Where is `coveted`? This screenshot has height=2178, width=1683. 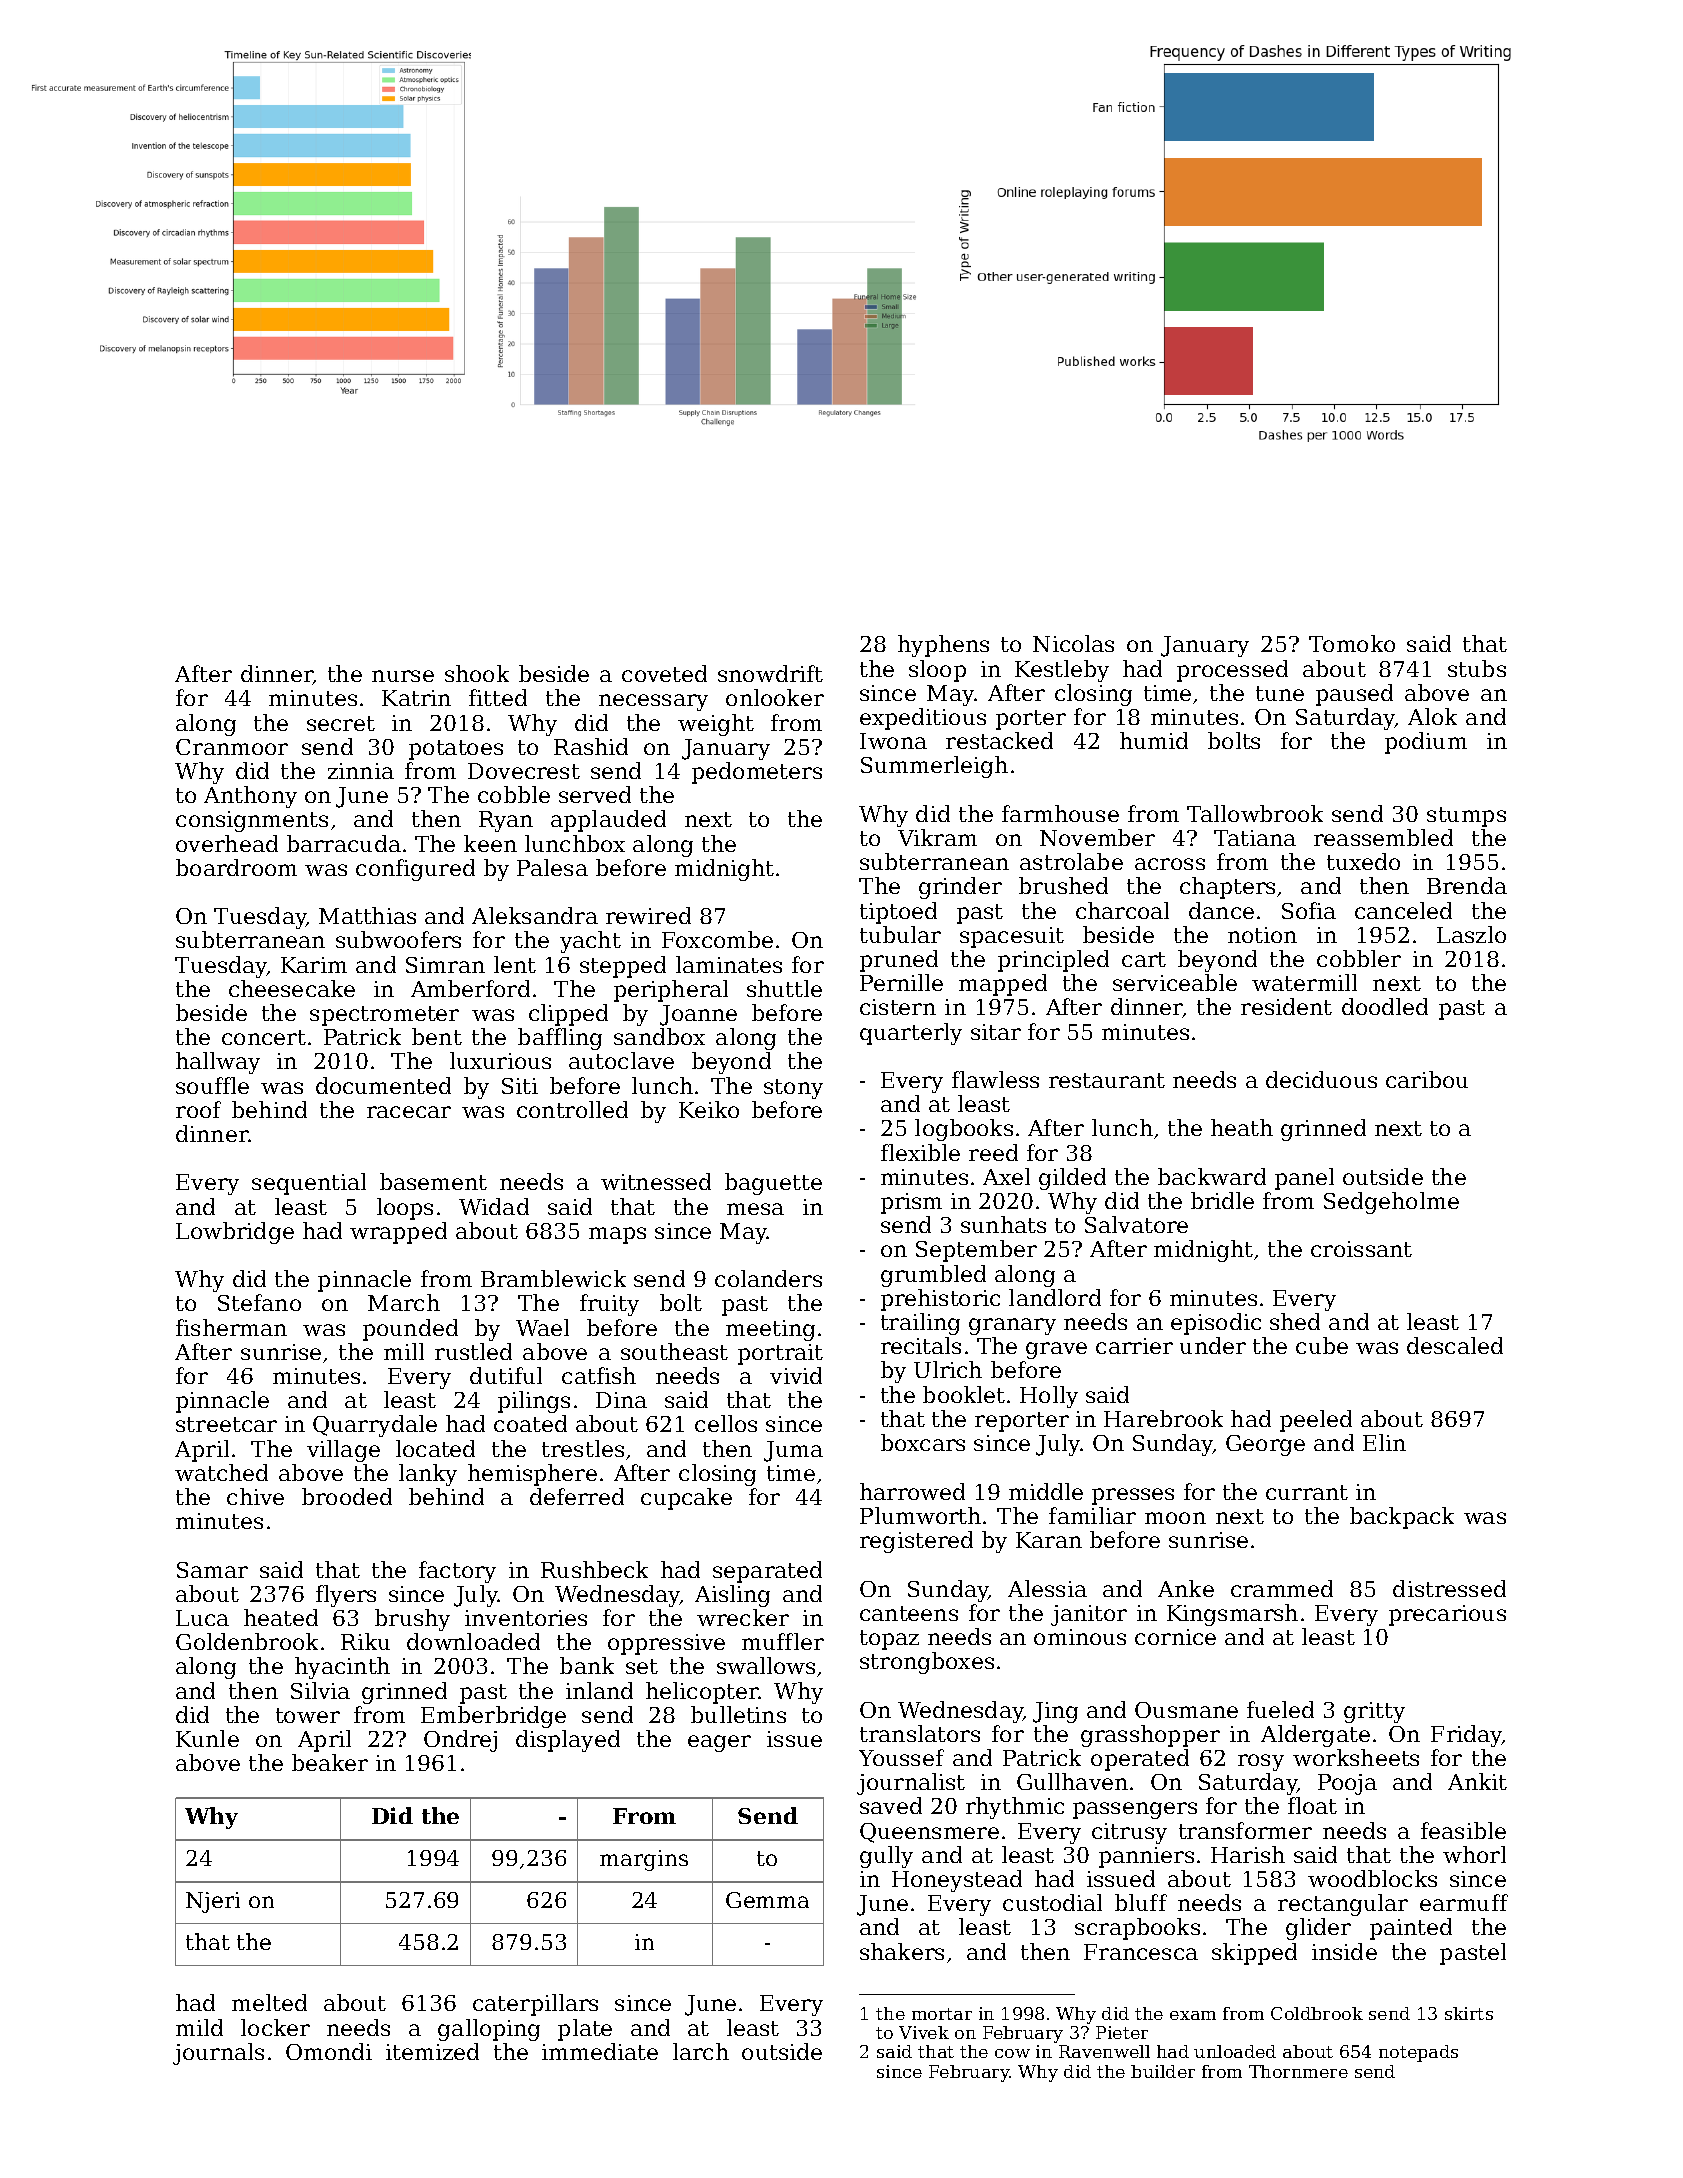 coveted is located at coordinates (664, 673).
